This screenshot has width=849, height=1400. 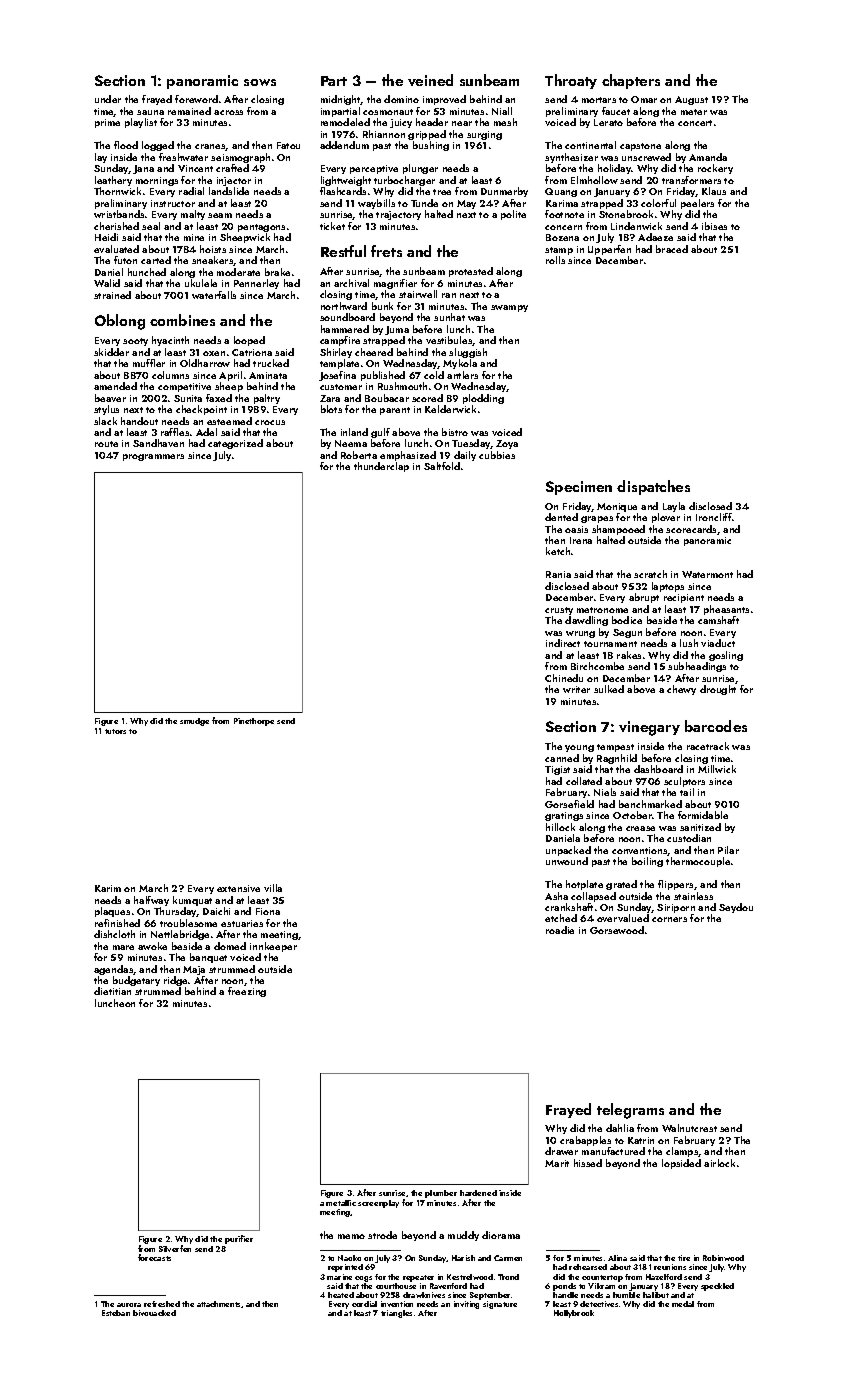 What do you see at coordinates (175, 912) in the screenshot?
I see `Thursday` at bounding box center [175, 912].
